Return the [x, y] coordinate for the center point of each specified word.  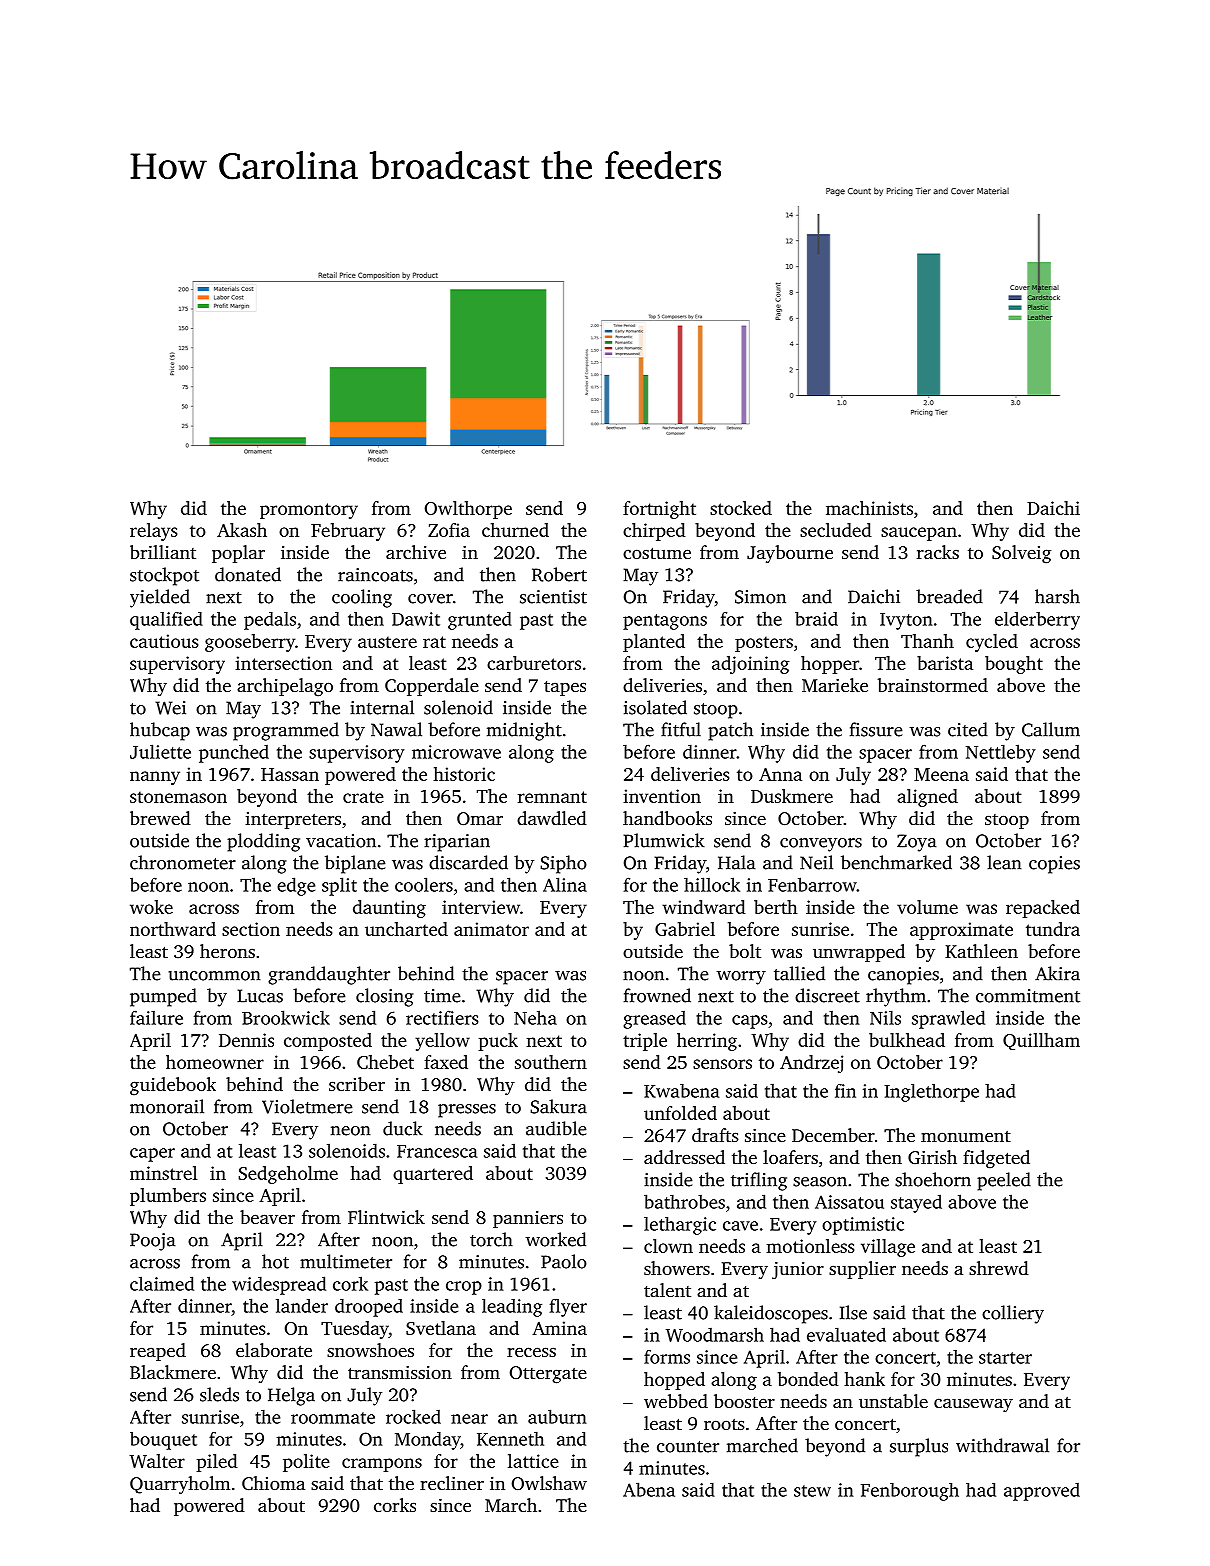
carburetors [534, 663]
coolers [424, 884]
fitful [681, 729]
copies [1054, 865]
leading [512, 1308]
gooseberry [250, 643]
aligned [927, 798]
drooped [369, 1308]
